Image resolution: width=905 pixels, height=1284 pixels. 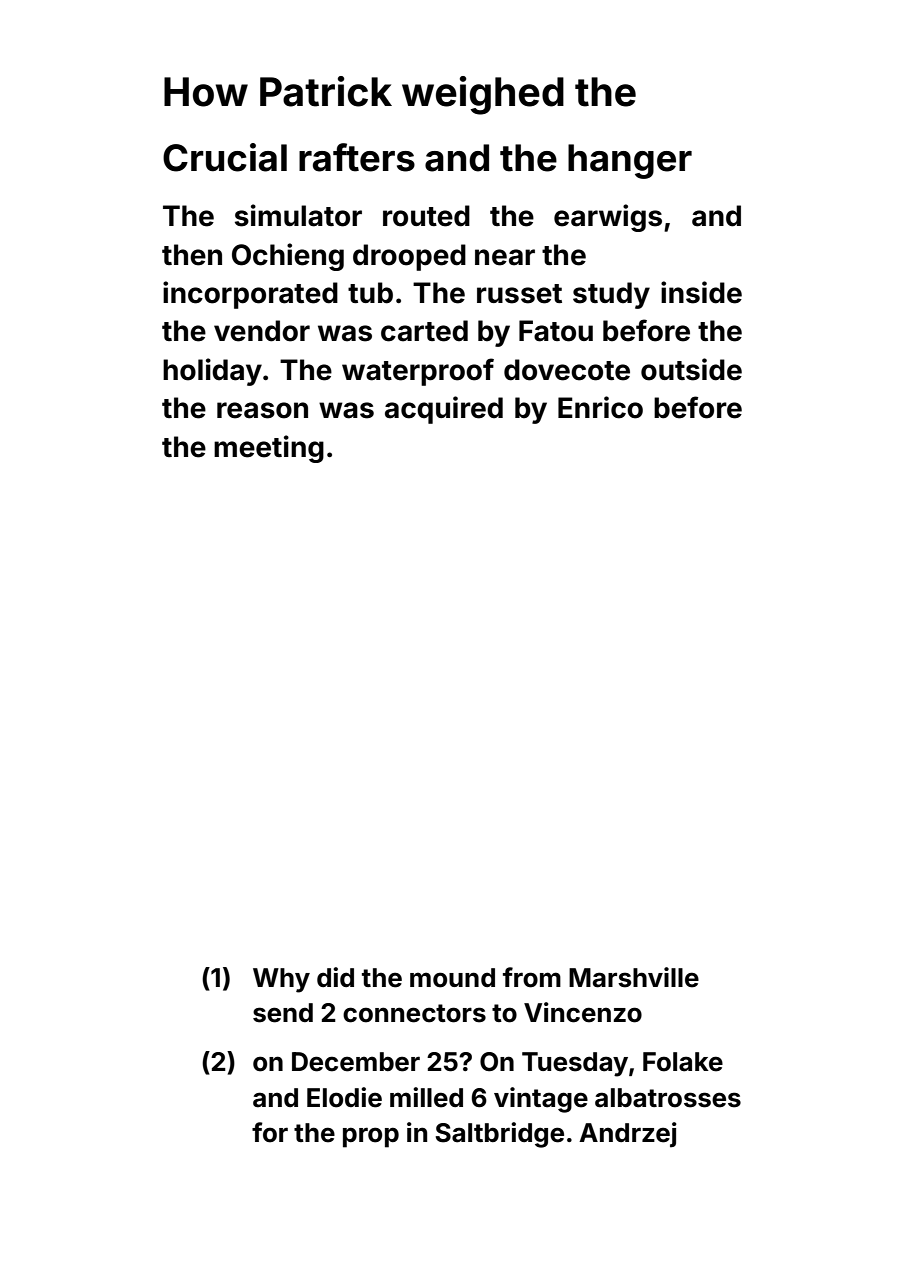 What do you see at coordinates (452, 978) in the screenshot?
I see `mound` at bounding box center [452, 978].
